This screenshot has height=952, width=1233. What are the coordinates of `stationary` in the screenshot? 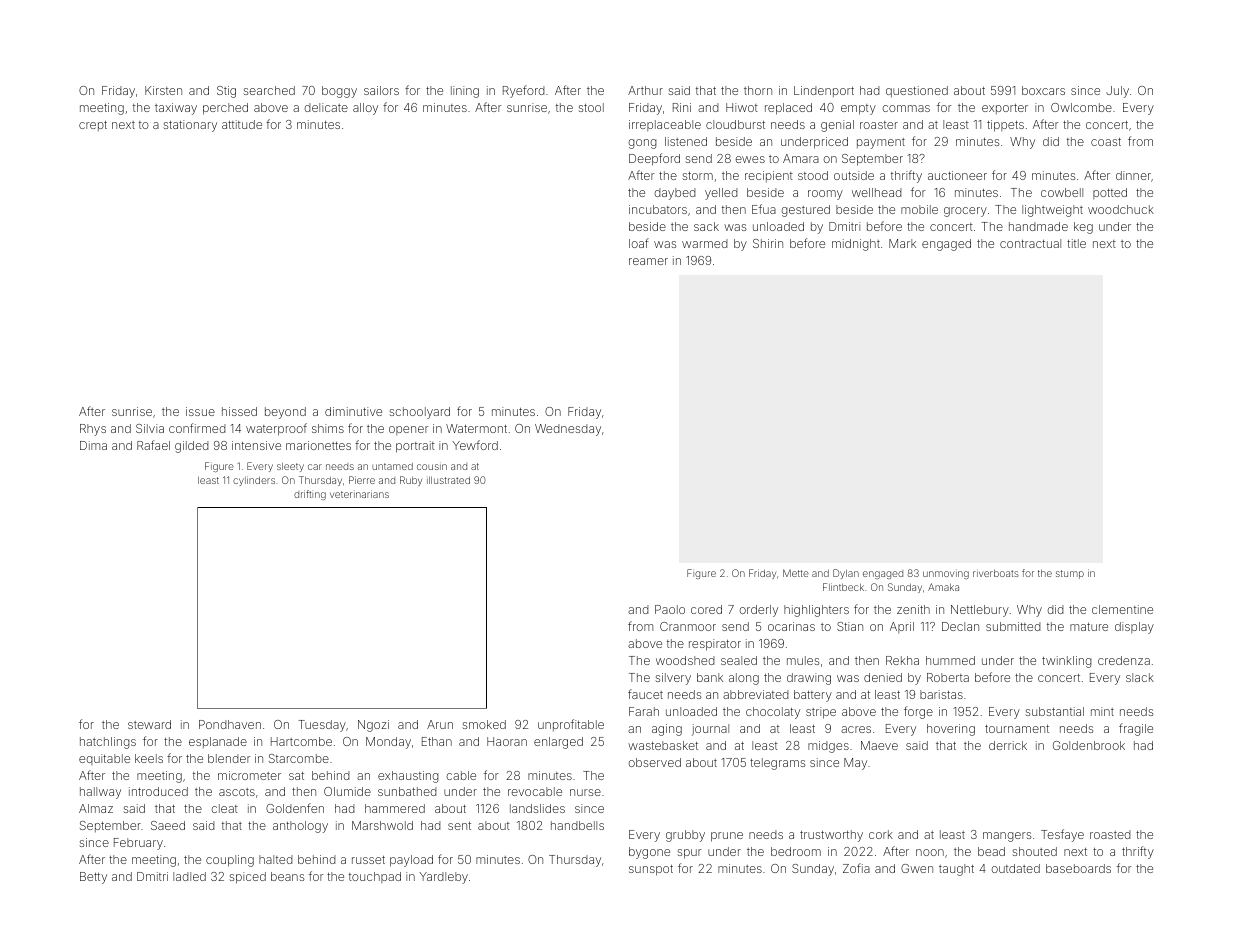 It's located at (190, 126).
